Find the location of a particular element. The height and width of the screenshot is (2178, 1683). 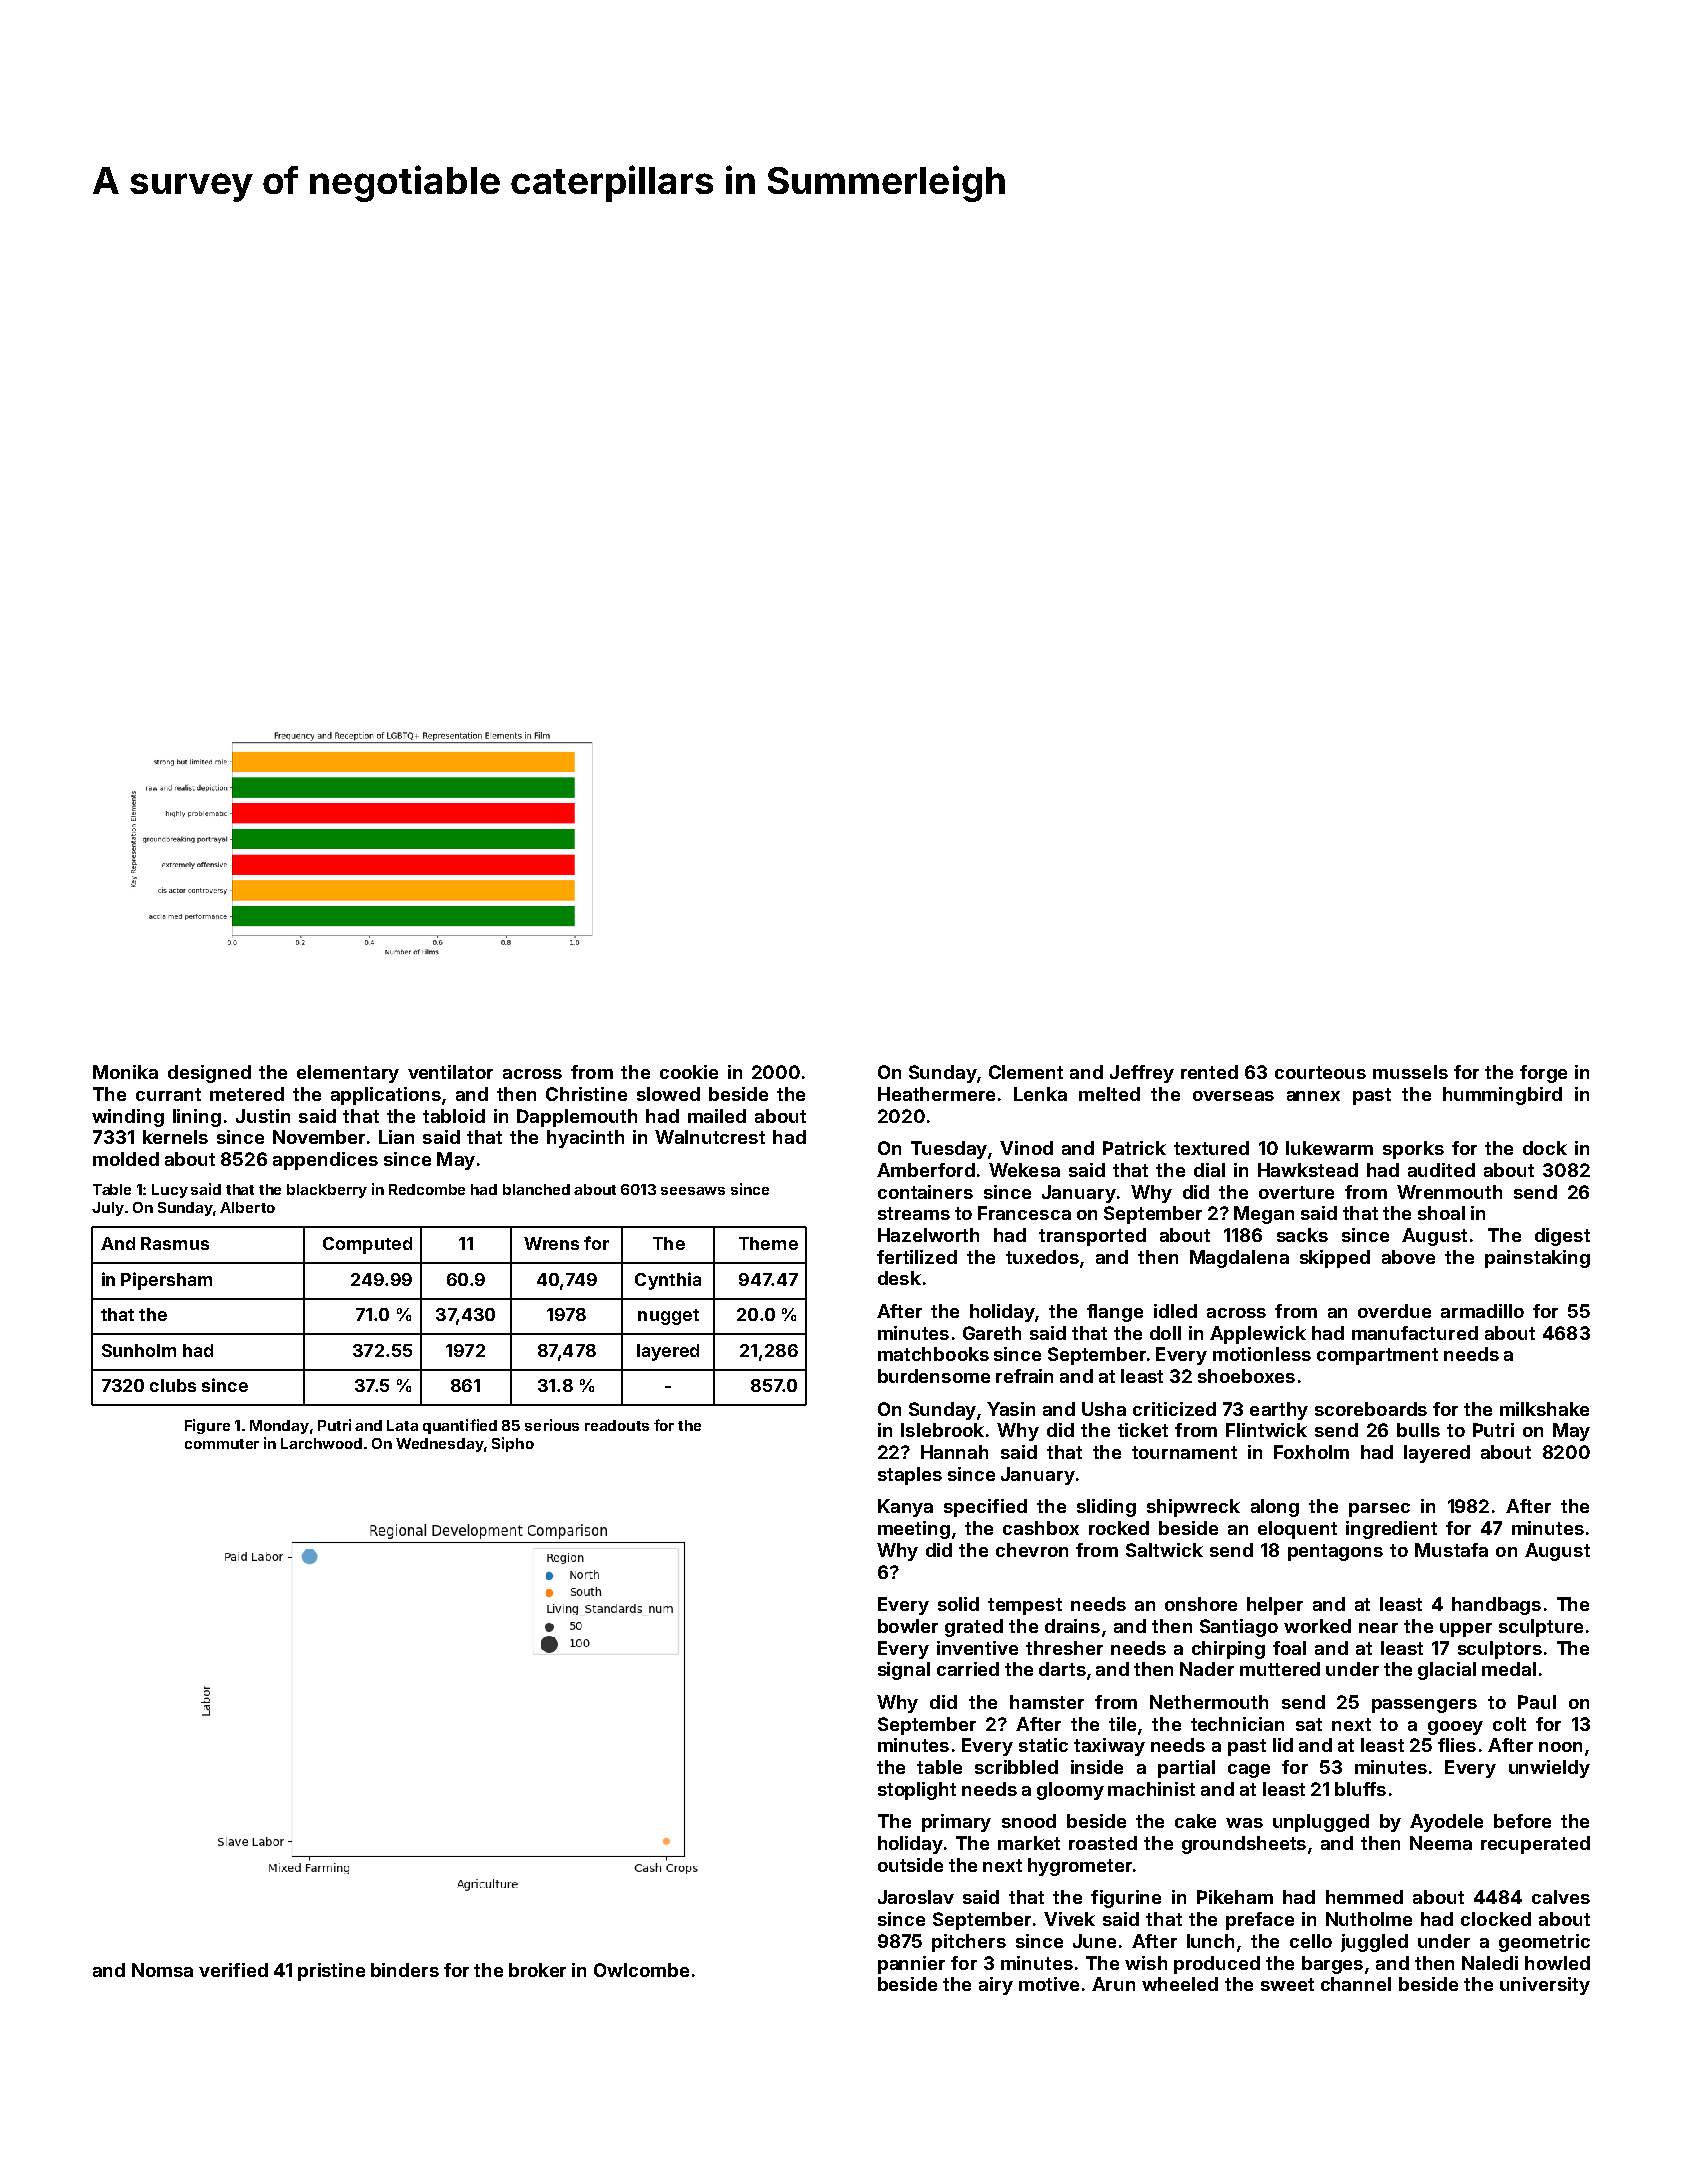

meeting is located at coordinates (914, 1530).
